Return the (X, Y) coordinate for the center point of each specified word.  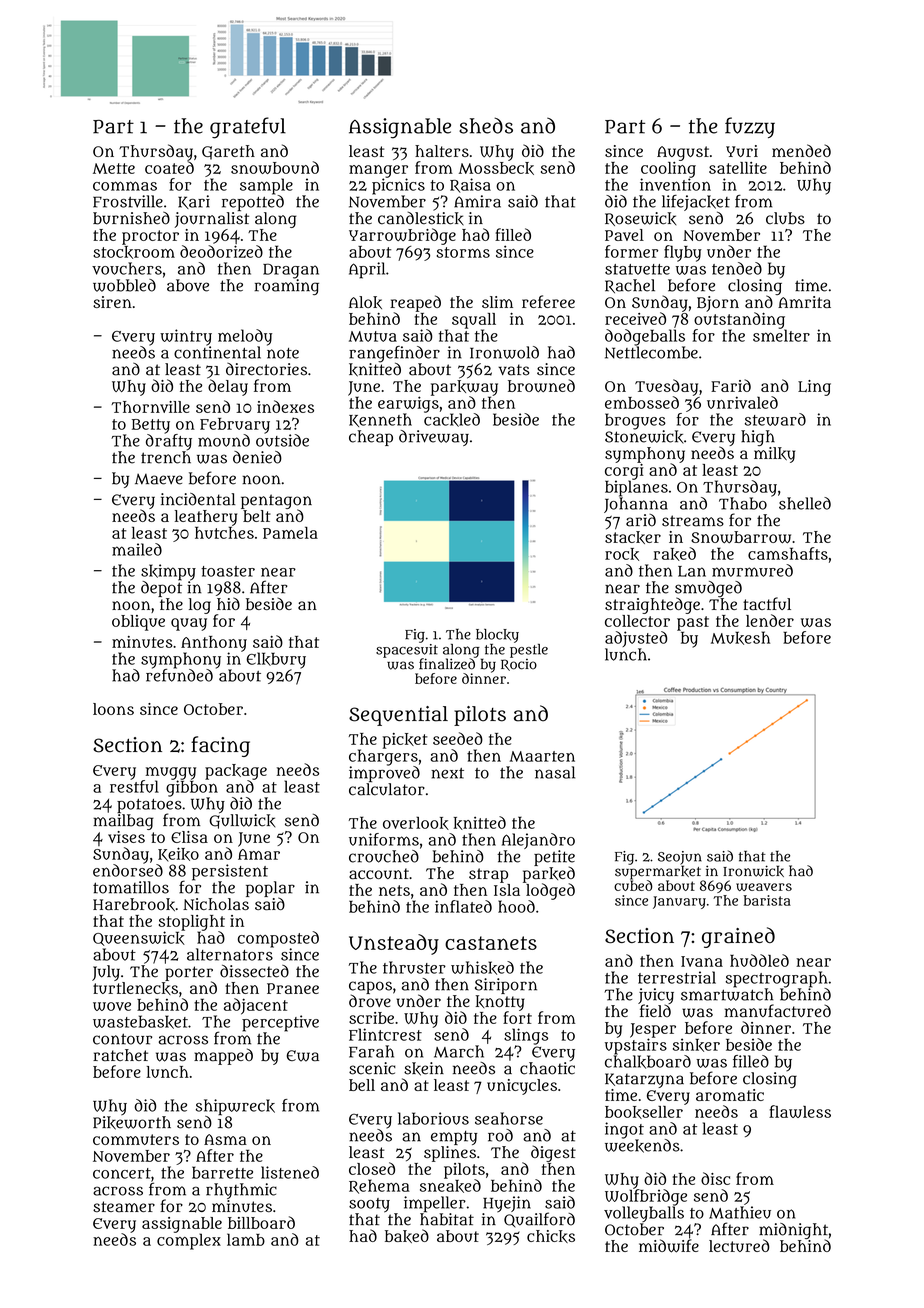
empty (454, 1138)
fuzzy (750, 127)
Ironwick (753, 871)
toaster (228, 571)
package (236, 772)
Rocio (519, 665)
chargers (383, 757)
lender (770, 620)
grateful (248, 128)
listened (290, 1172)
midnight (793, 1231)
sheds (486, 125)
